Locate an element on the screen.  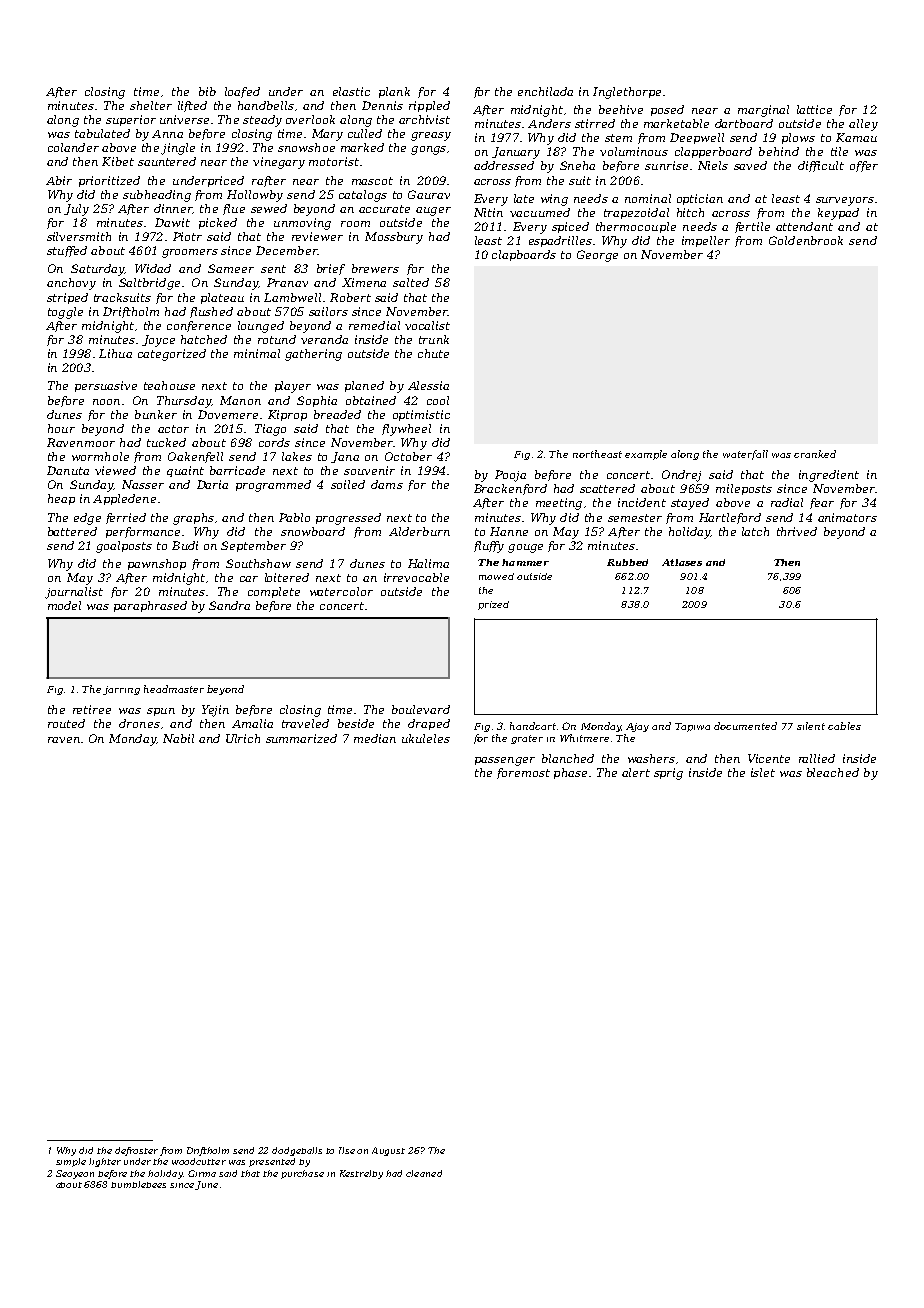
bumblebees is located at coordinates (138, 1184).
